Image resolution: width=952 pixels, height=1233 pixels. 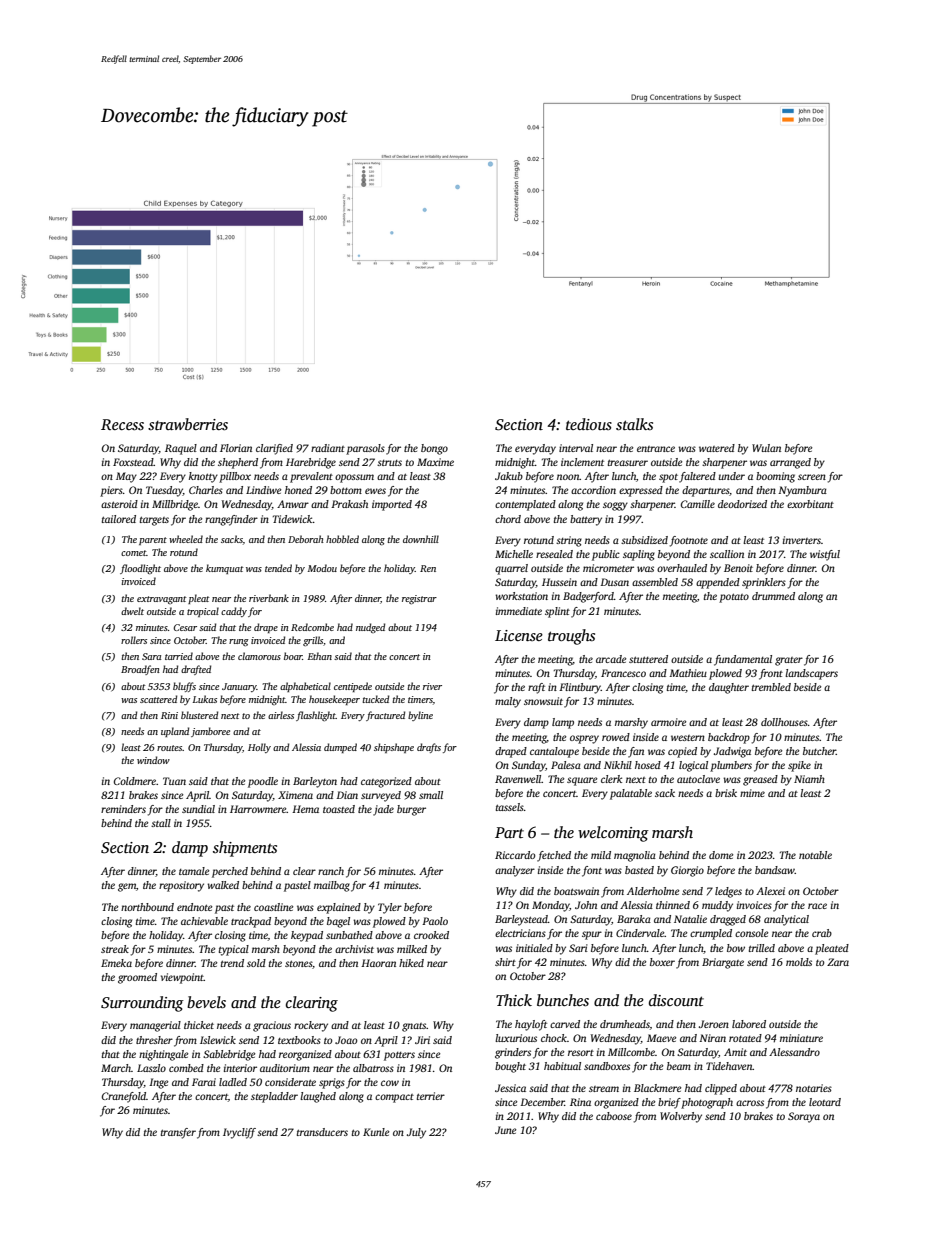 What do you see at coordinates (809, 779) in the image?
I see `Niamh` at bounding box center [809, 779].
